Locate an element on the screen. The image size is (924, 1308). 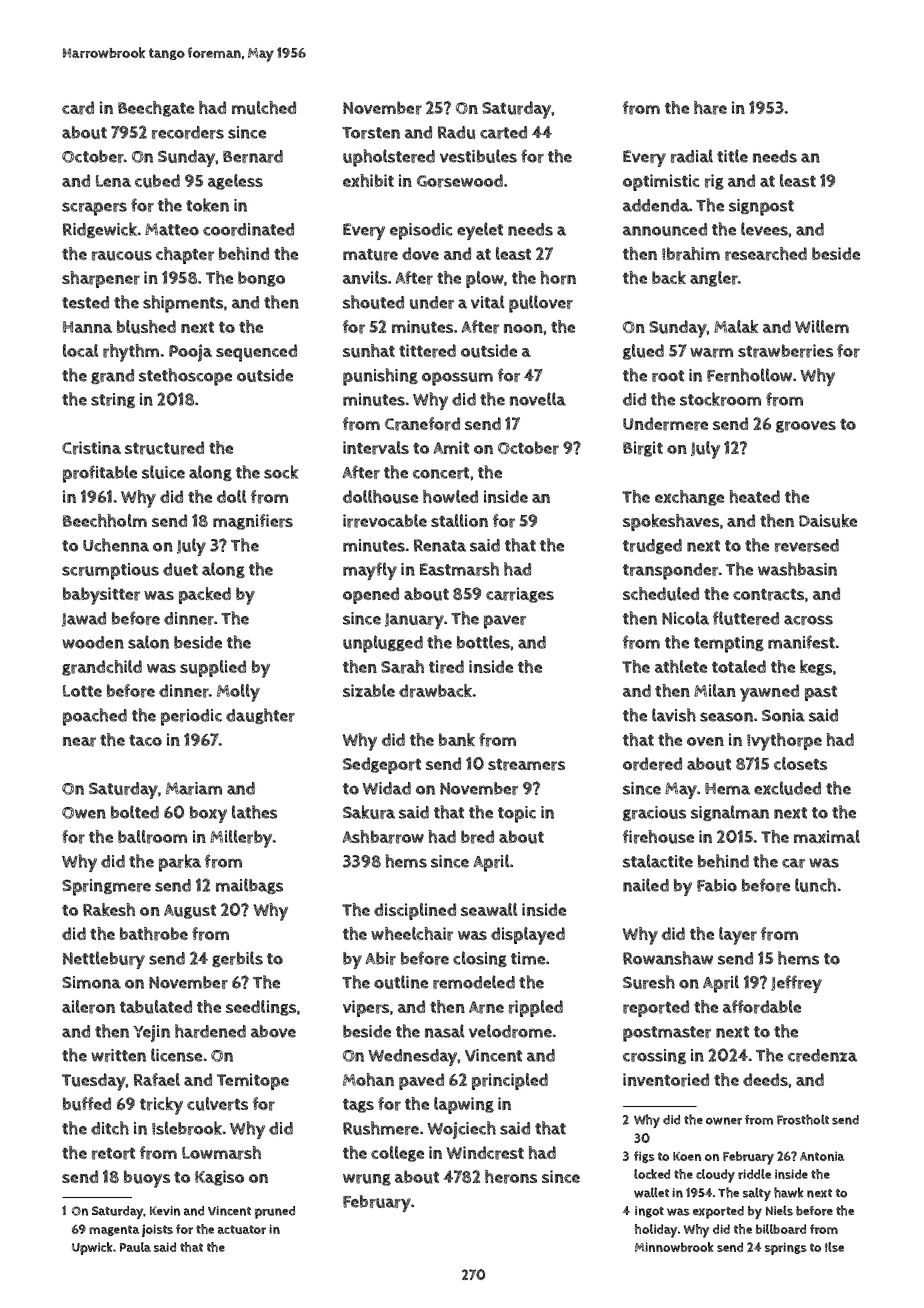
near is located at coordinates (79, 742).
